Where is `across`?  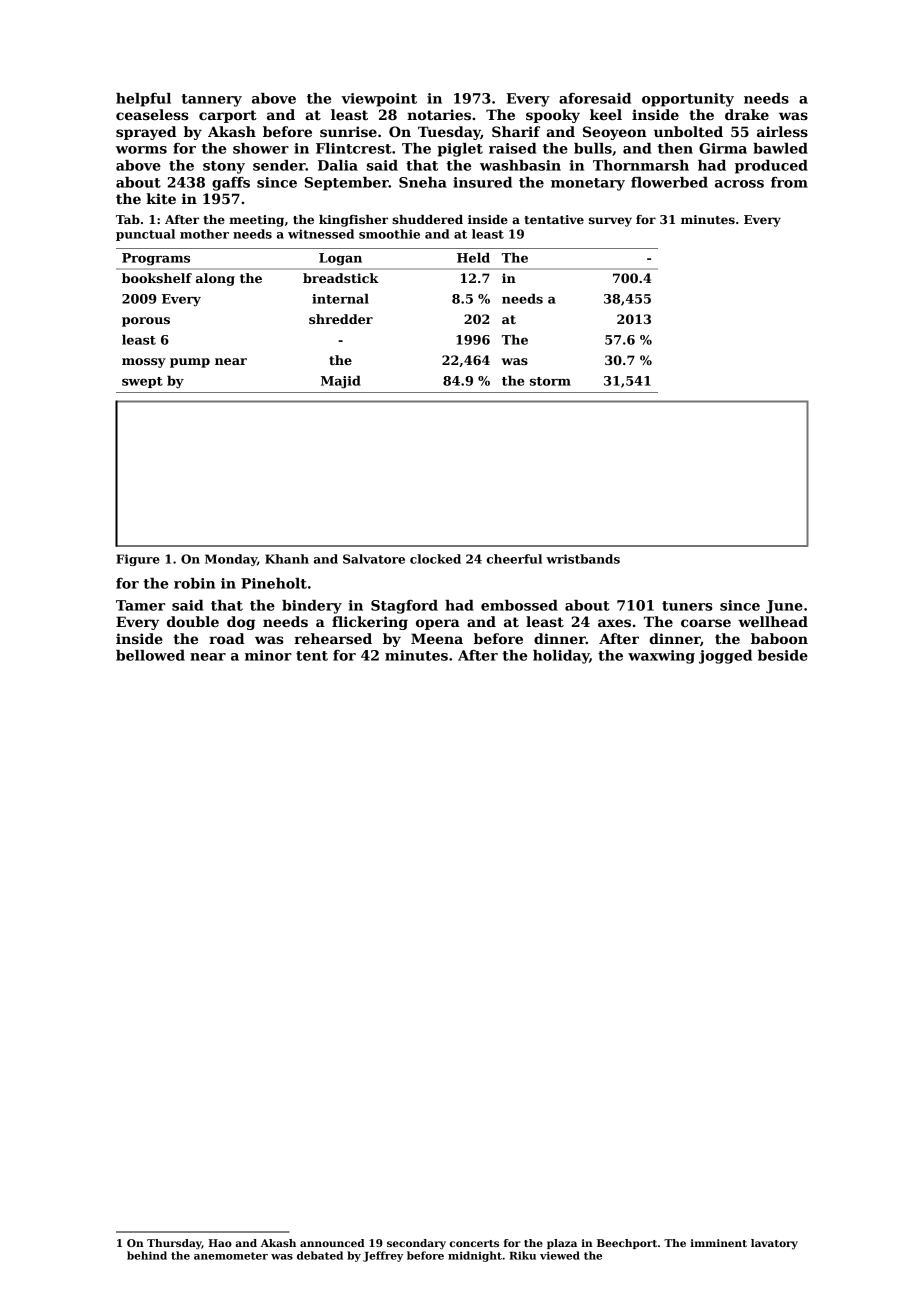 across is located at coordinates (739, 184).
